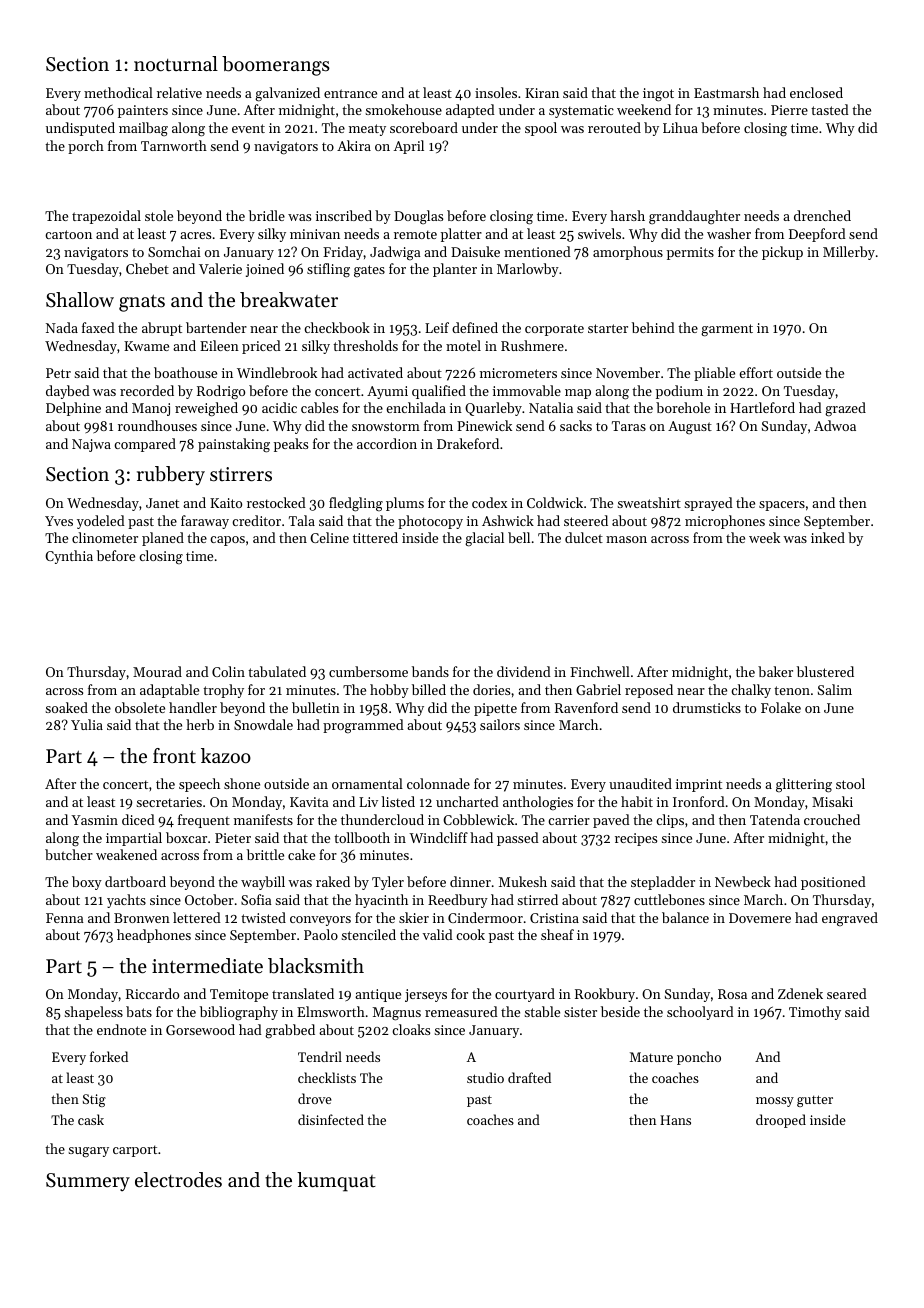 The height and width of the document is (1308, 924). What do you see at coordinates (726, 92) in the document?
I see `Eastmarsh` at bounding box center [726, 92].
